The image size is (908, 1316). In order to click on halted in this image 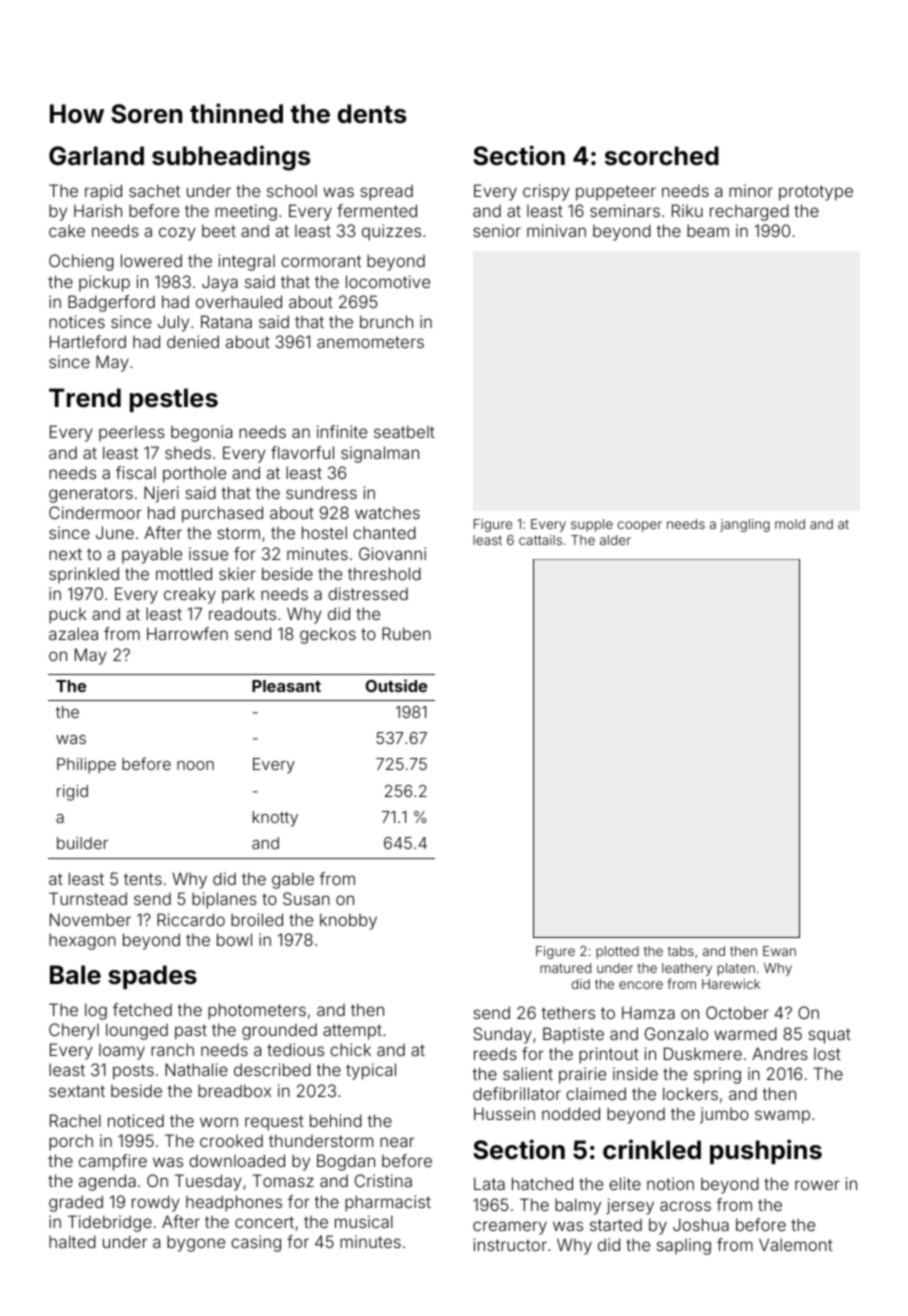, I will do `click(72, 1241)`.
